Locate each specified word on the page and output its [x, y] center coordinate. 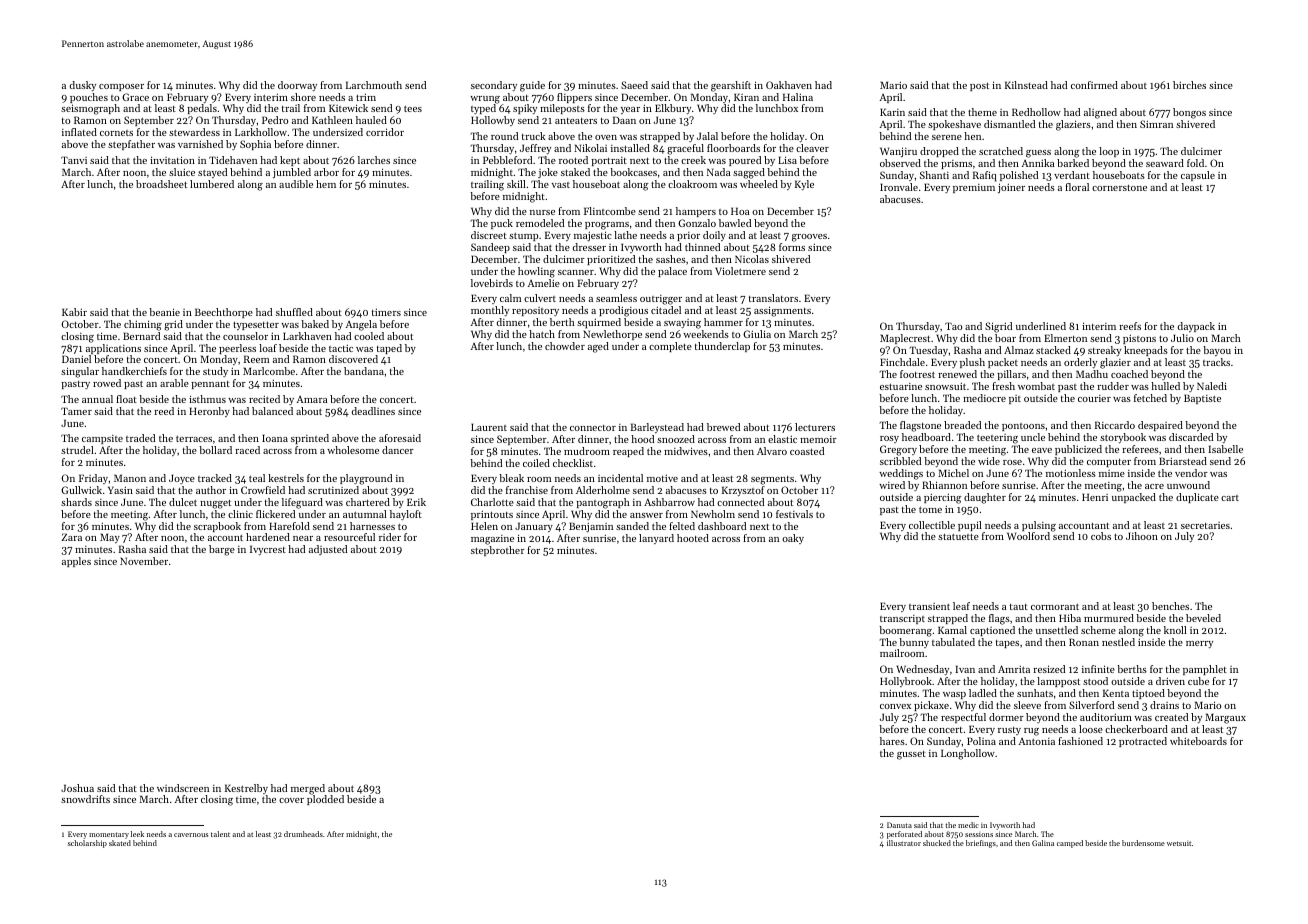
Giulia [757, 334]
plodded [325, 800]
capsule [1198, 176]
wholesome [353, 450]
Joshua [77, 788]
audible [296, 184]
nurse [542, 212]
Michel [953, 473]
